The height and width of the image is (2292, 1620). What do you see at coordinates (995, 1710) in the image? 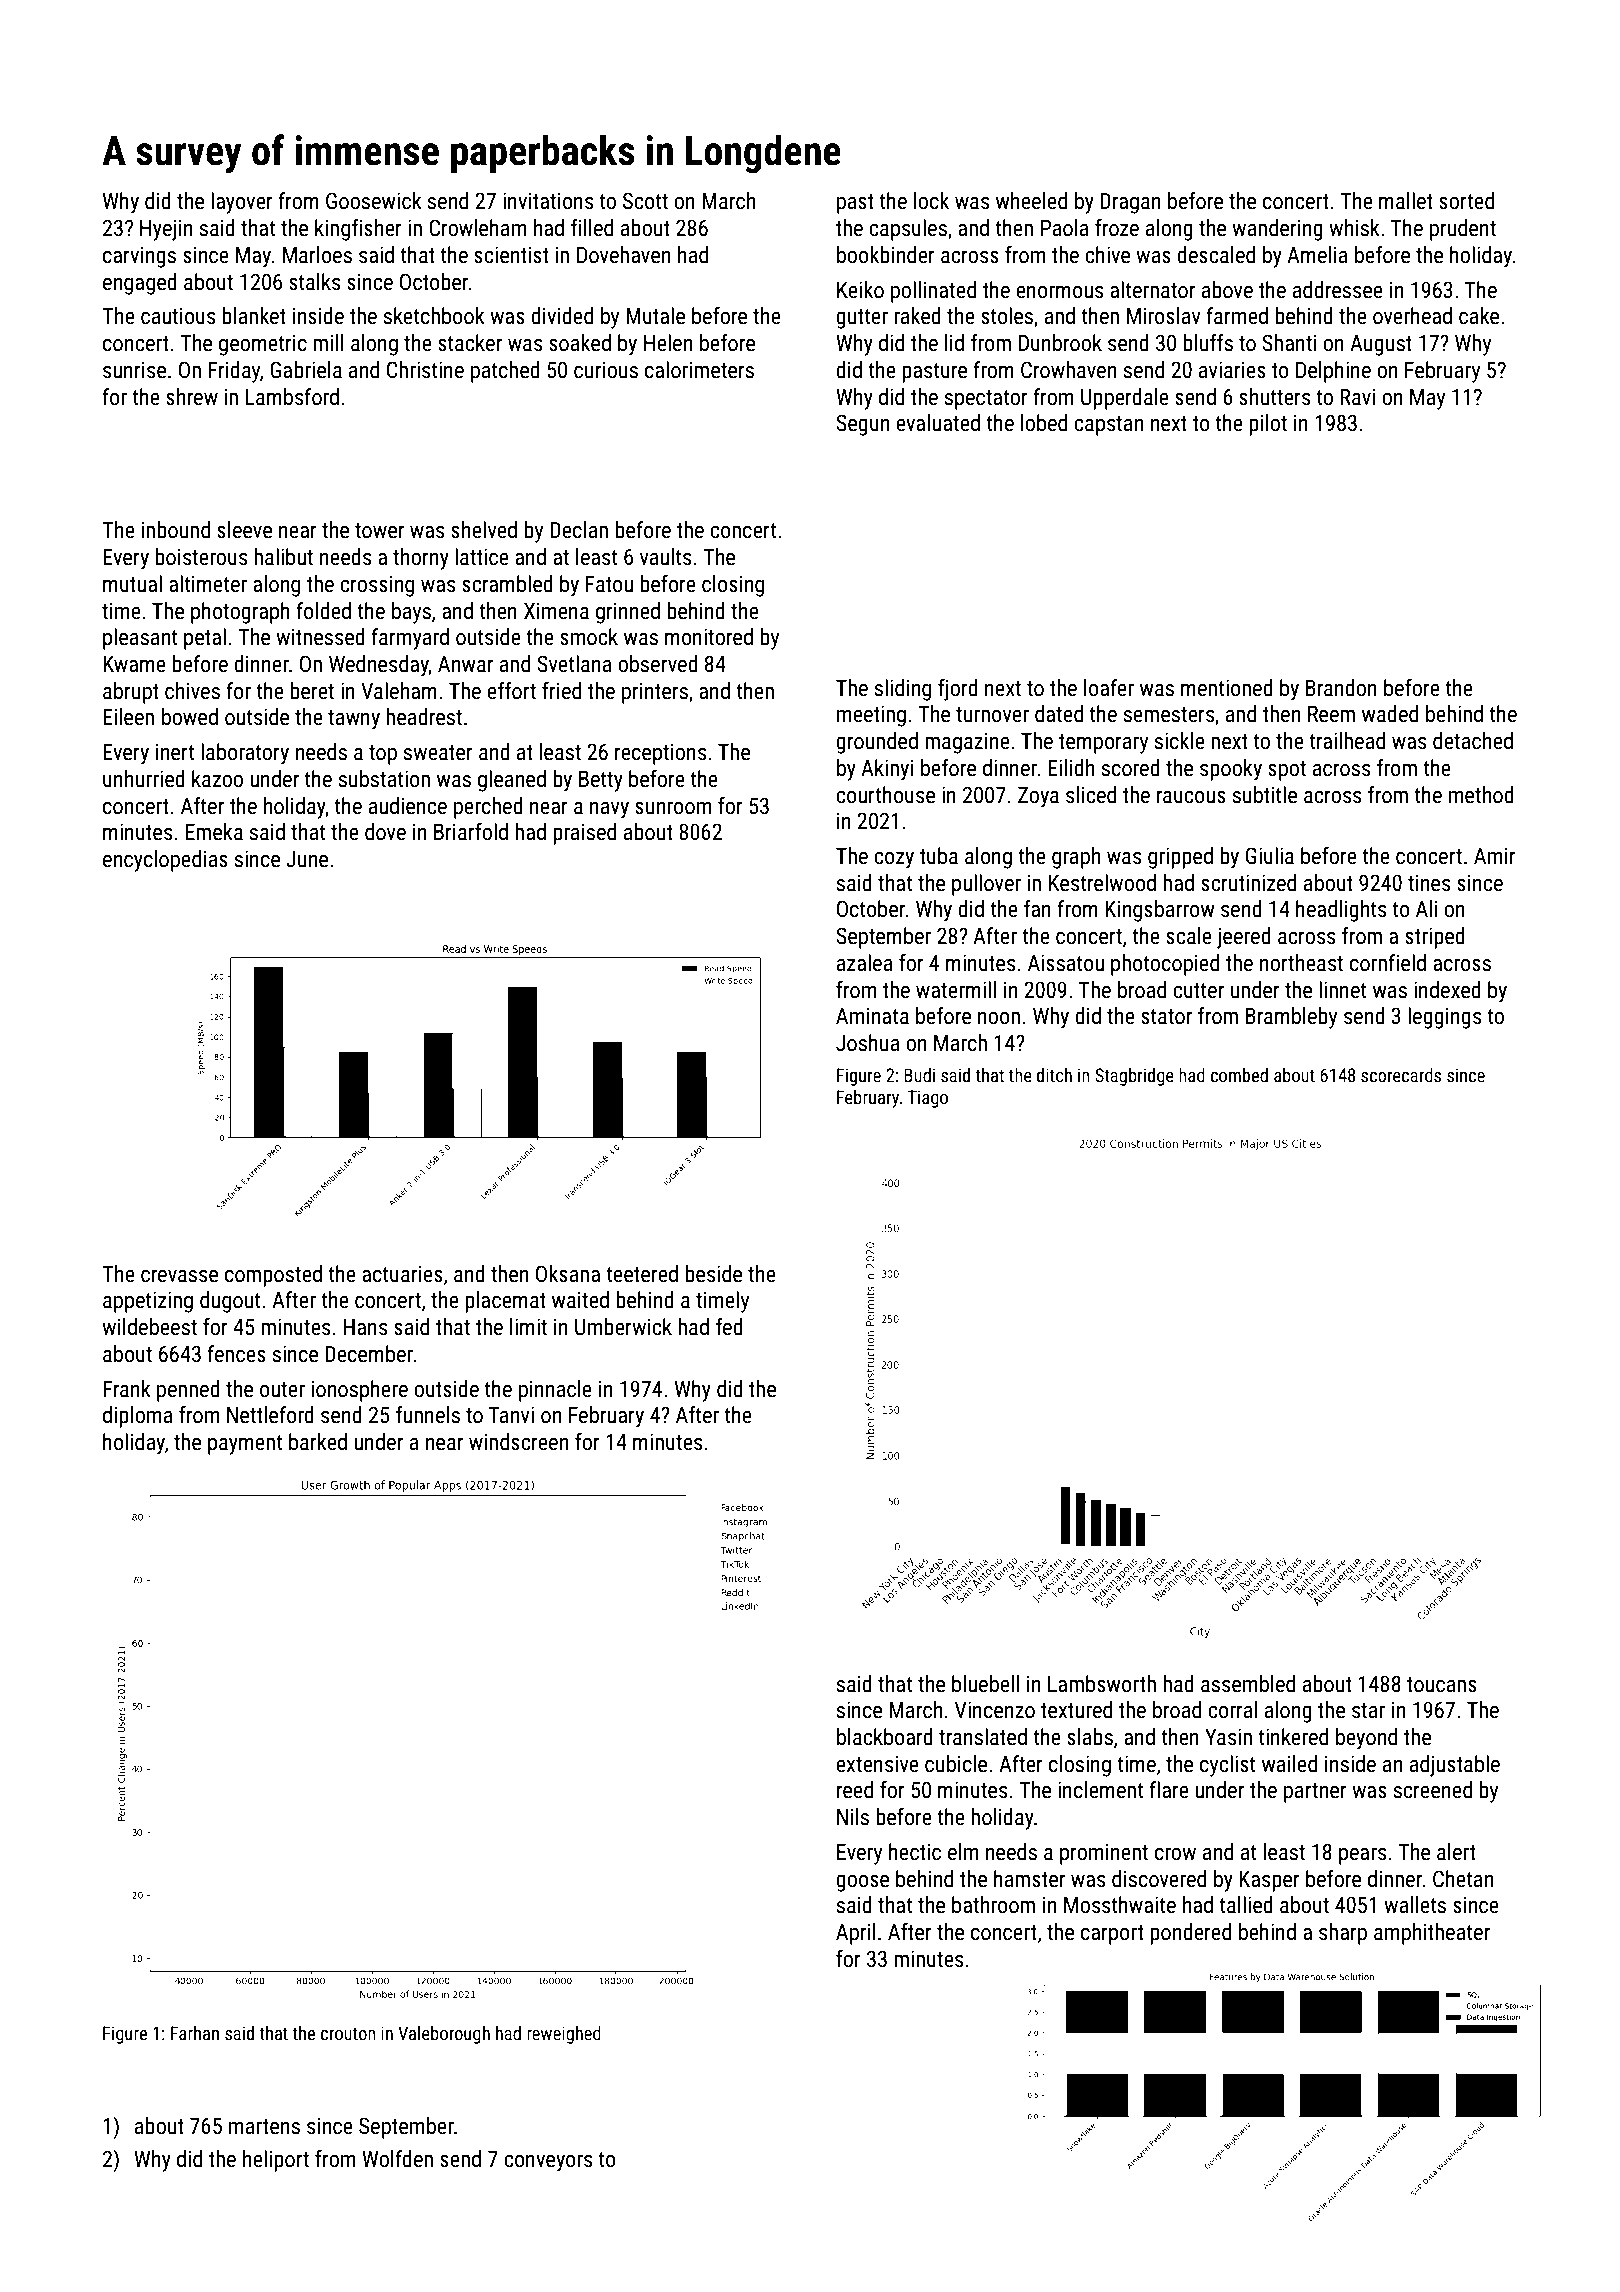
I see `Vincenzo` at bounding box center [995, 1710].
